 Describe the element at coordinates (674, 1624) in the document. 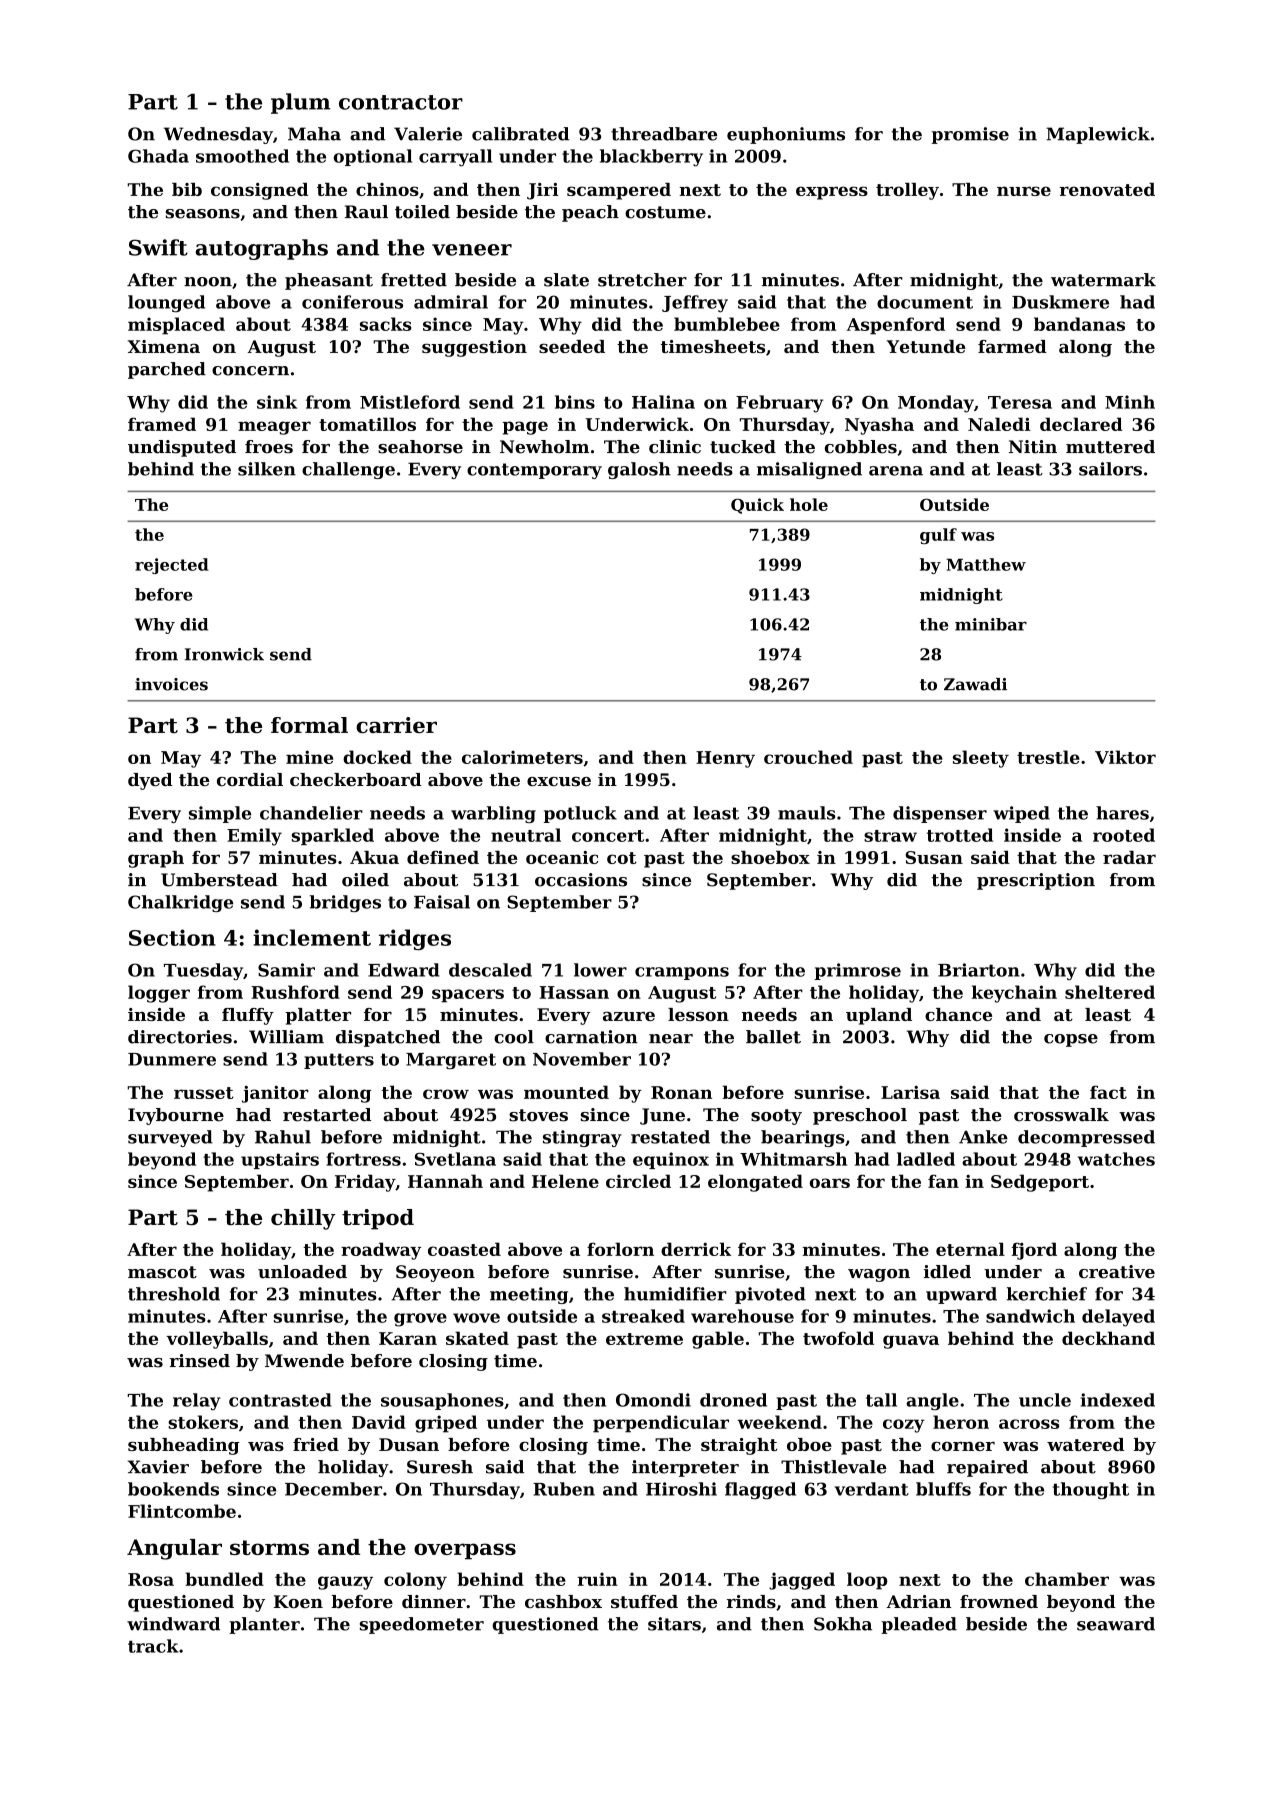

I see `sitars` at that location.
